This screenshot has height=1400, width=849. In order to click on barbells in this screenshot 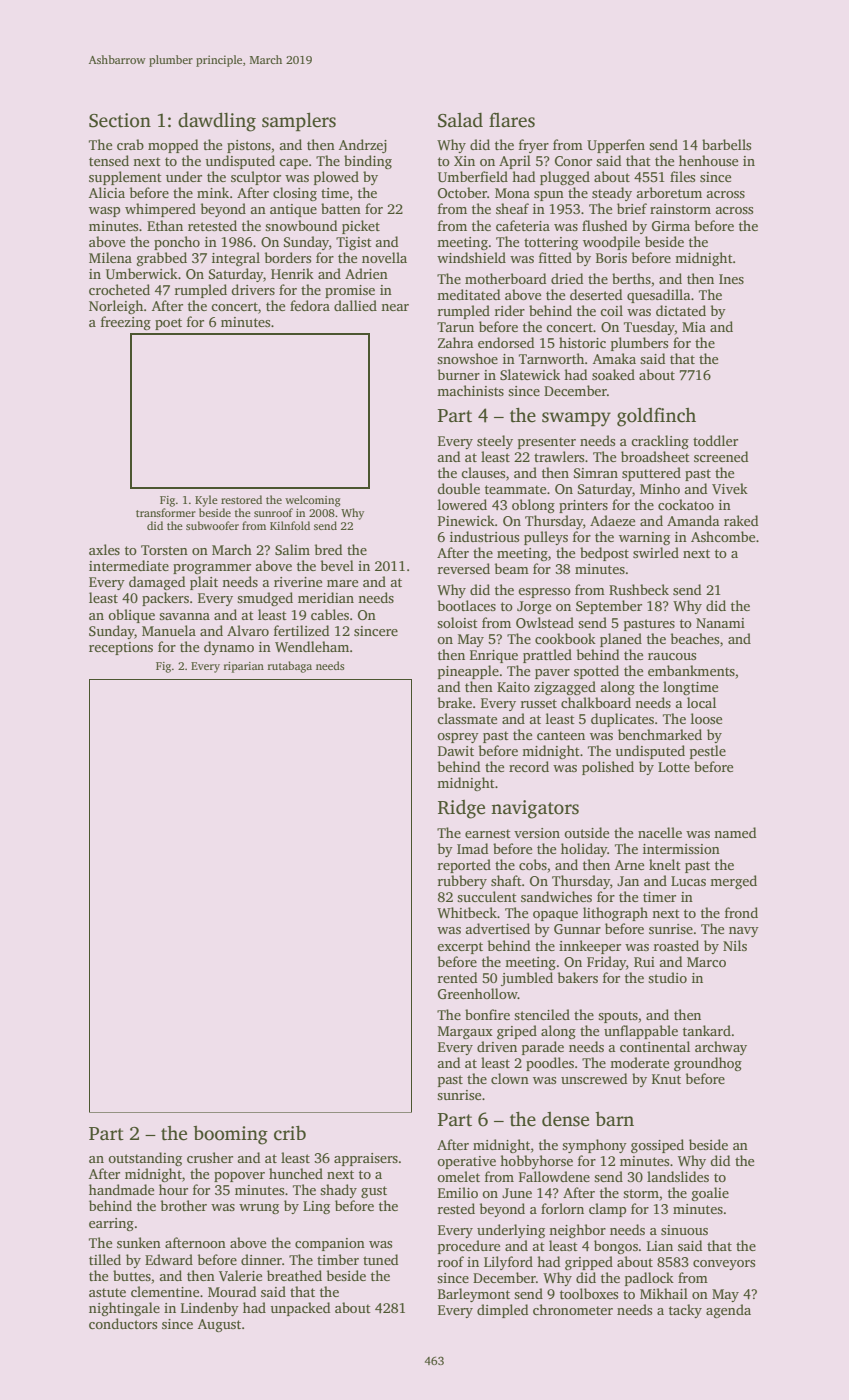, I will do `click(726, 144)`.
